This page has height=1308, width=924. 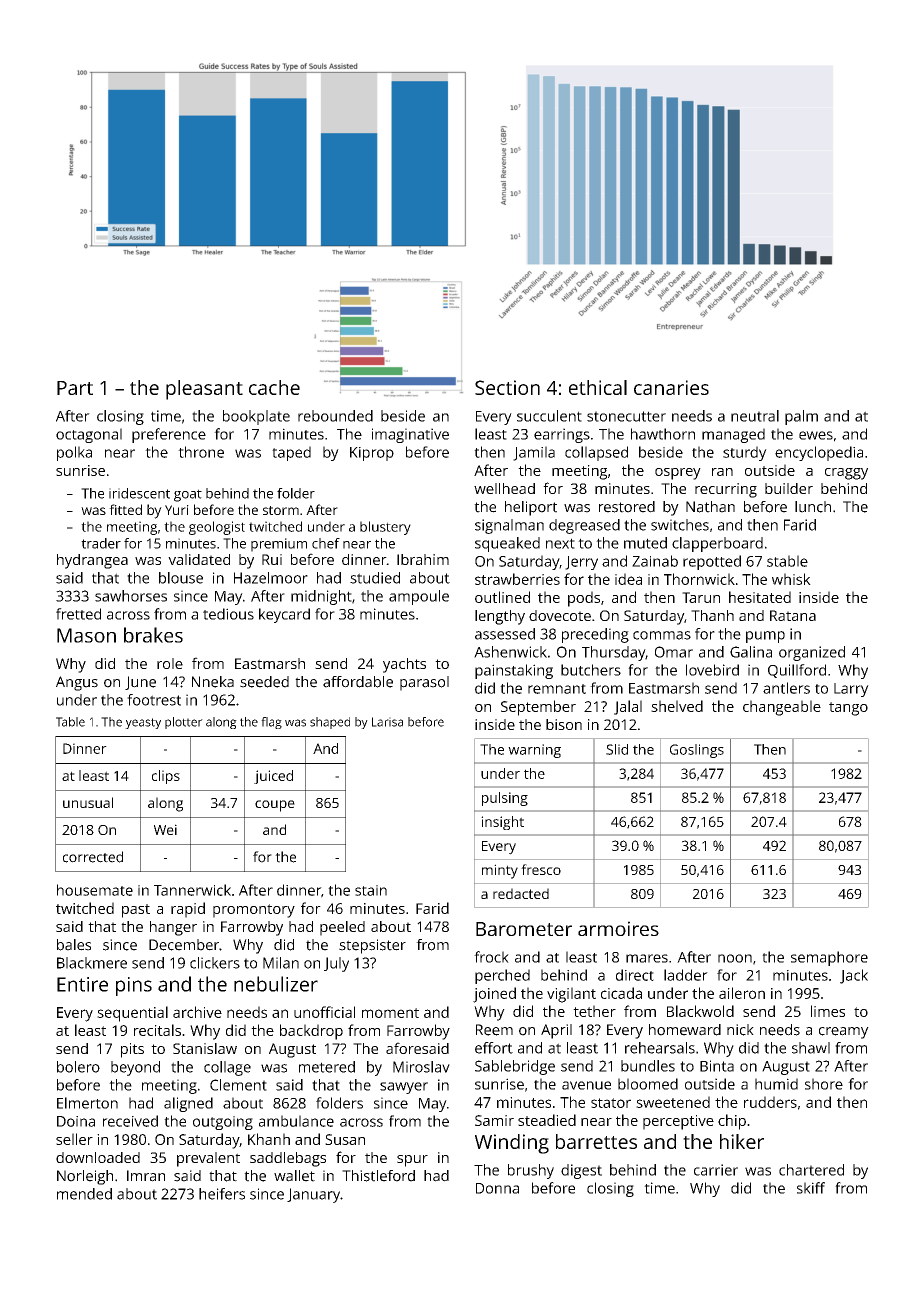 What do you see at coordinates (89, 435) in the page?
I see `octagonal` at bounding box center [89, 435].
